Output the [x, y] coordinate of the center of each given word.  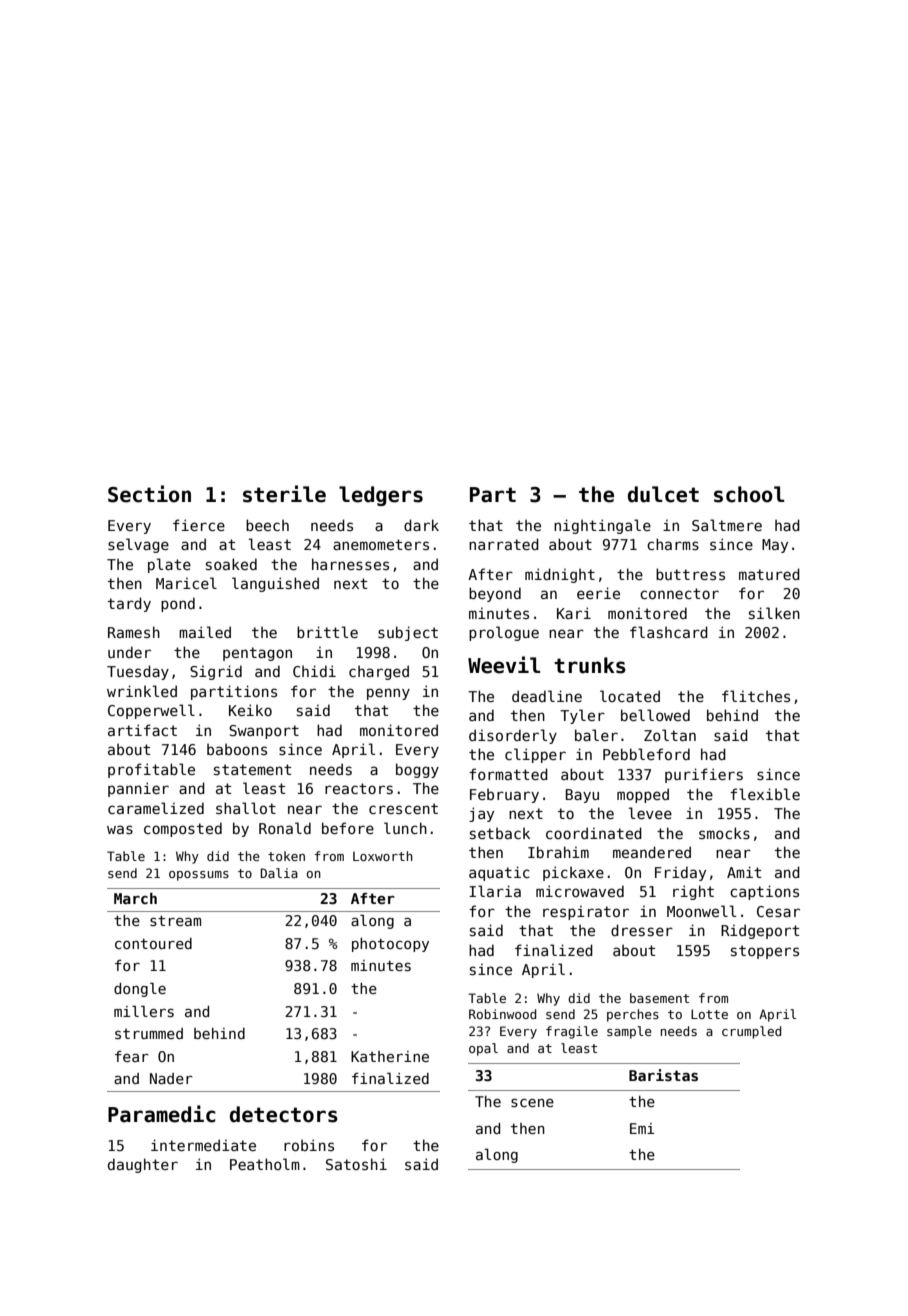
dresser [642, 930]
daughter [143, 1165]
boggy [417, 770]
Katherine [390, 1056]
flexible [765, 794]
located [630, 696]
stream [175, 920]
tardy [129, 604]
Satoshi [356, 1164]
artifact [142, 730]
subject [408, 633]
